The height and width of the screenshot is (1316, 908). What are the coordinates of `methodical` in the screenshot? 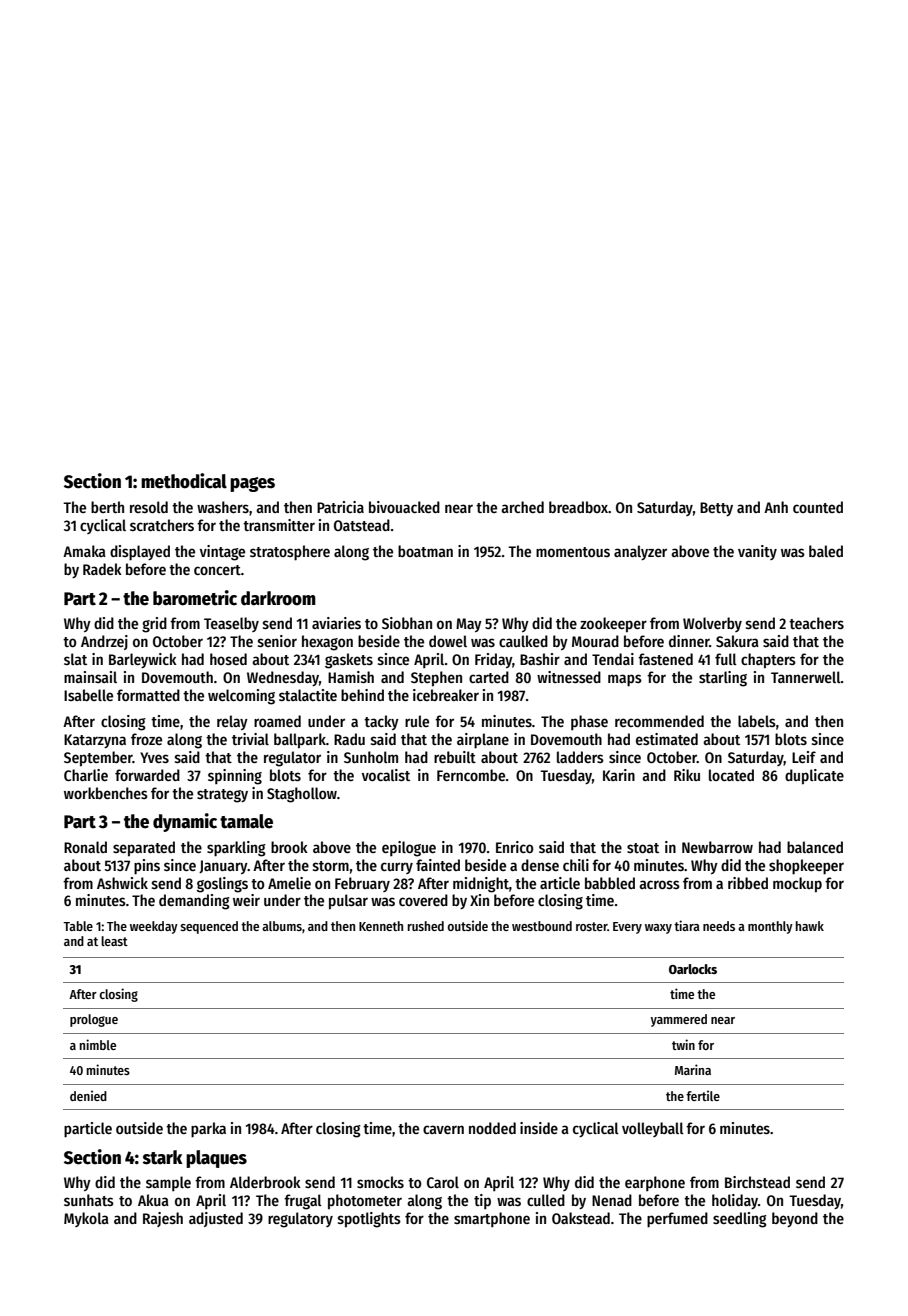 It's located at (184, 481).
